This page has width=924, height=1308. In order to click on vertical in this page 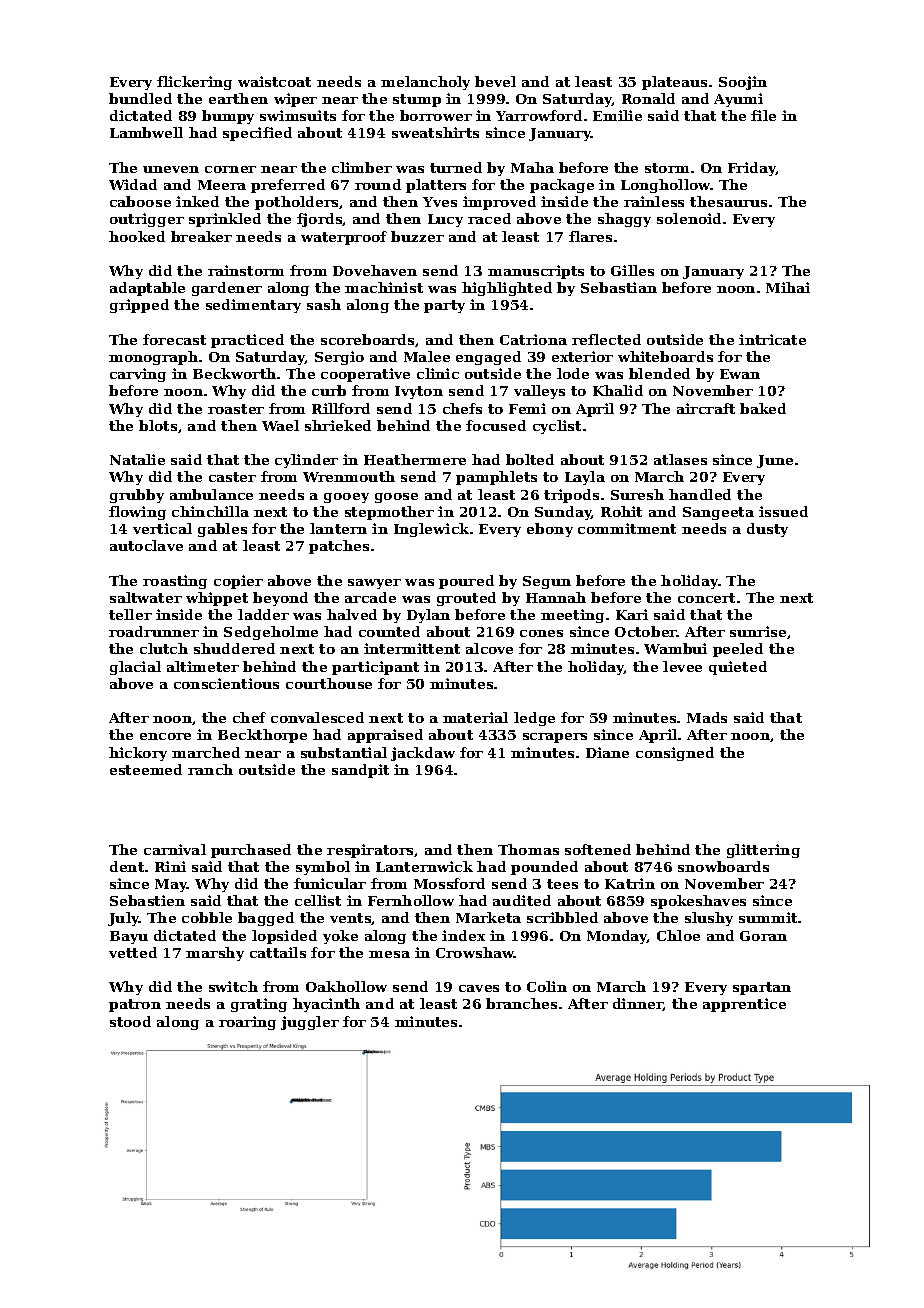, I will do `click(162, 528)`.
